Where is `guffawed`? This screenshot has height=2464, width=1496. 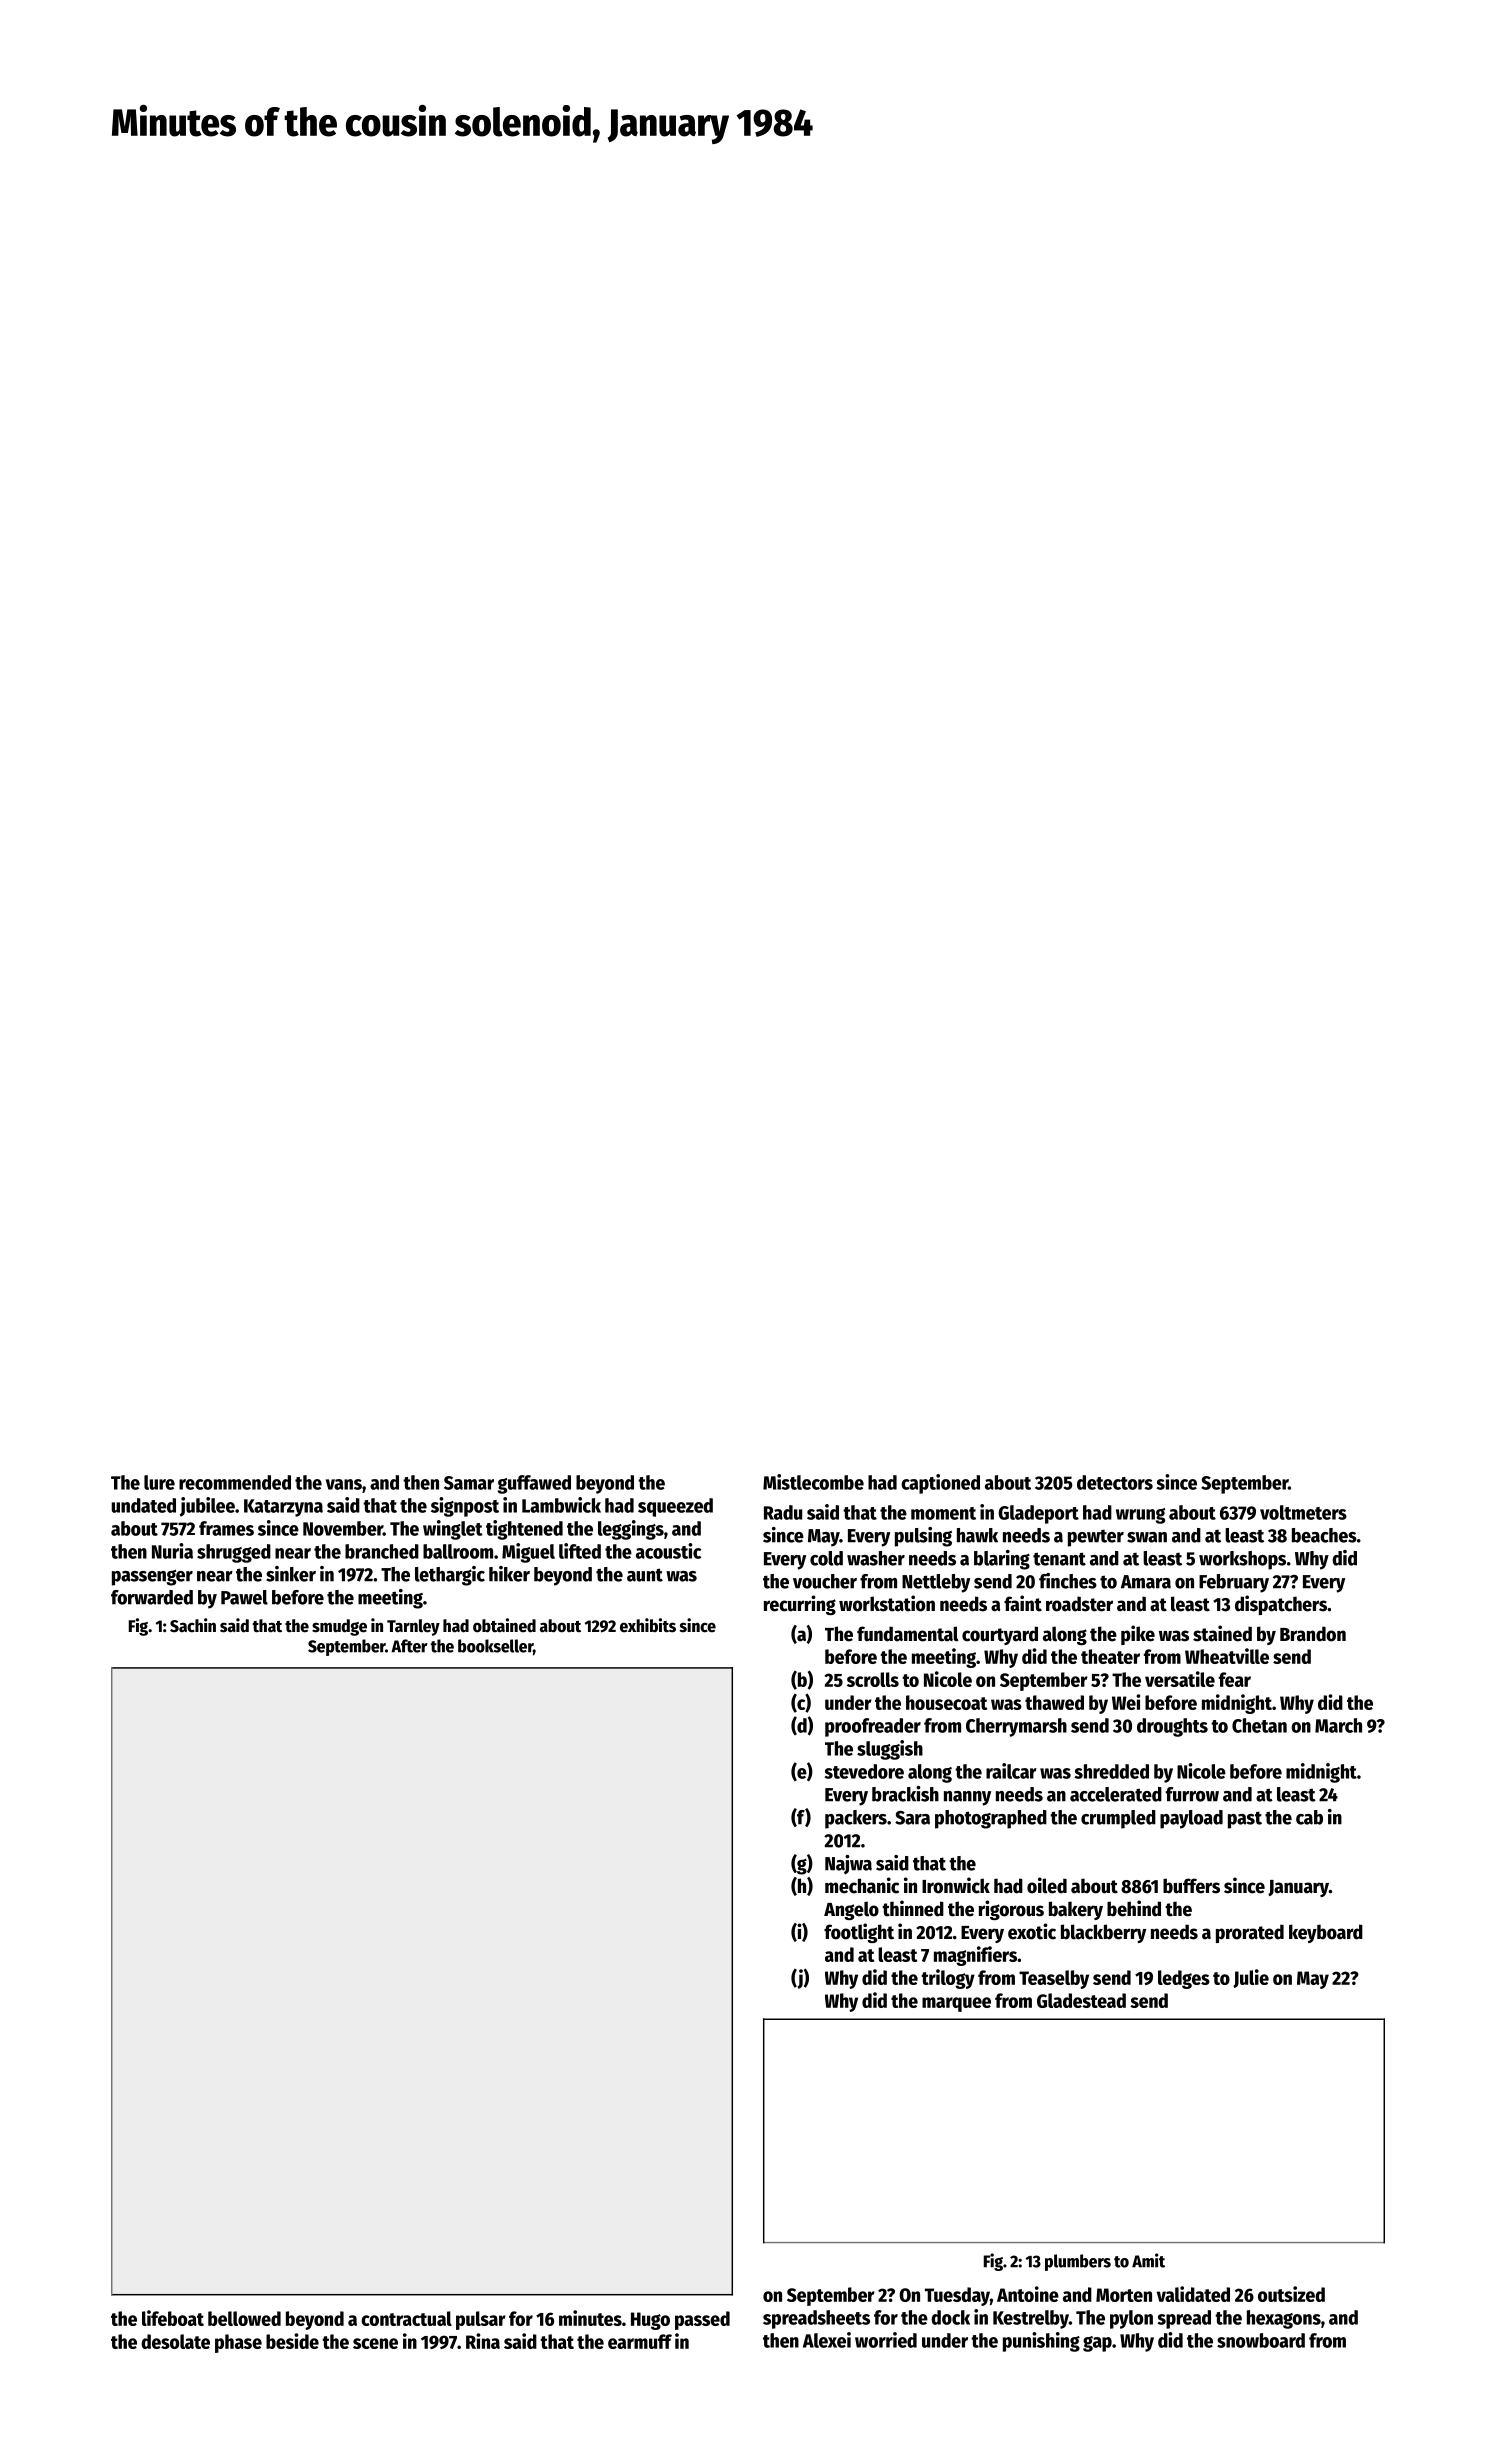 guffawed is located at coordinates (534, 1484).
